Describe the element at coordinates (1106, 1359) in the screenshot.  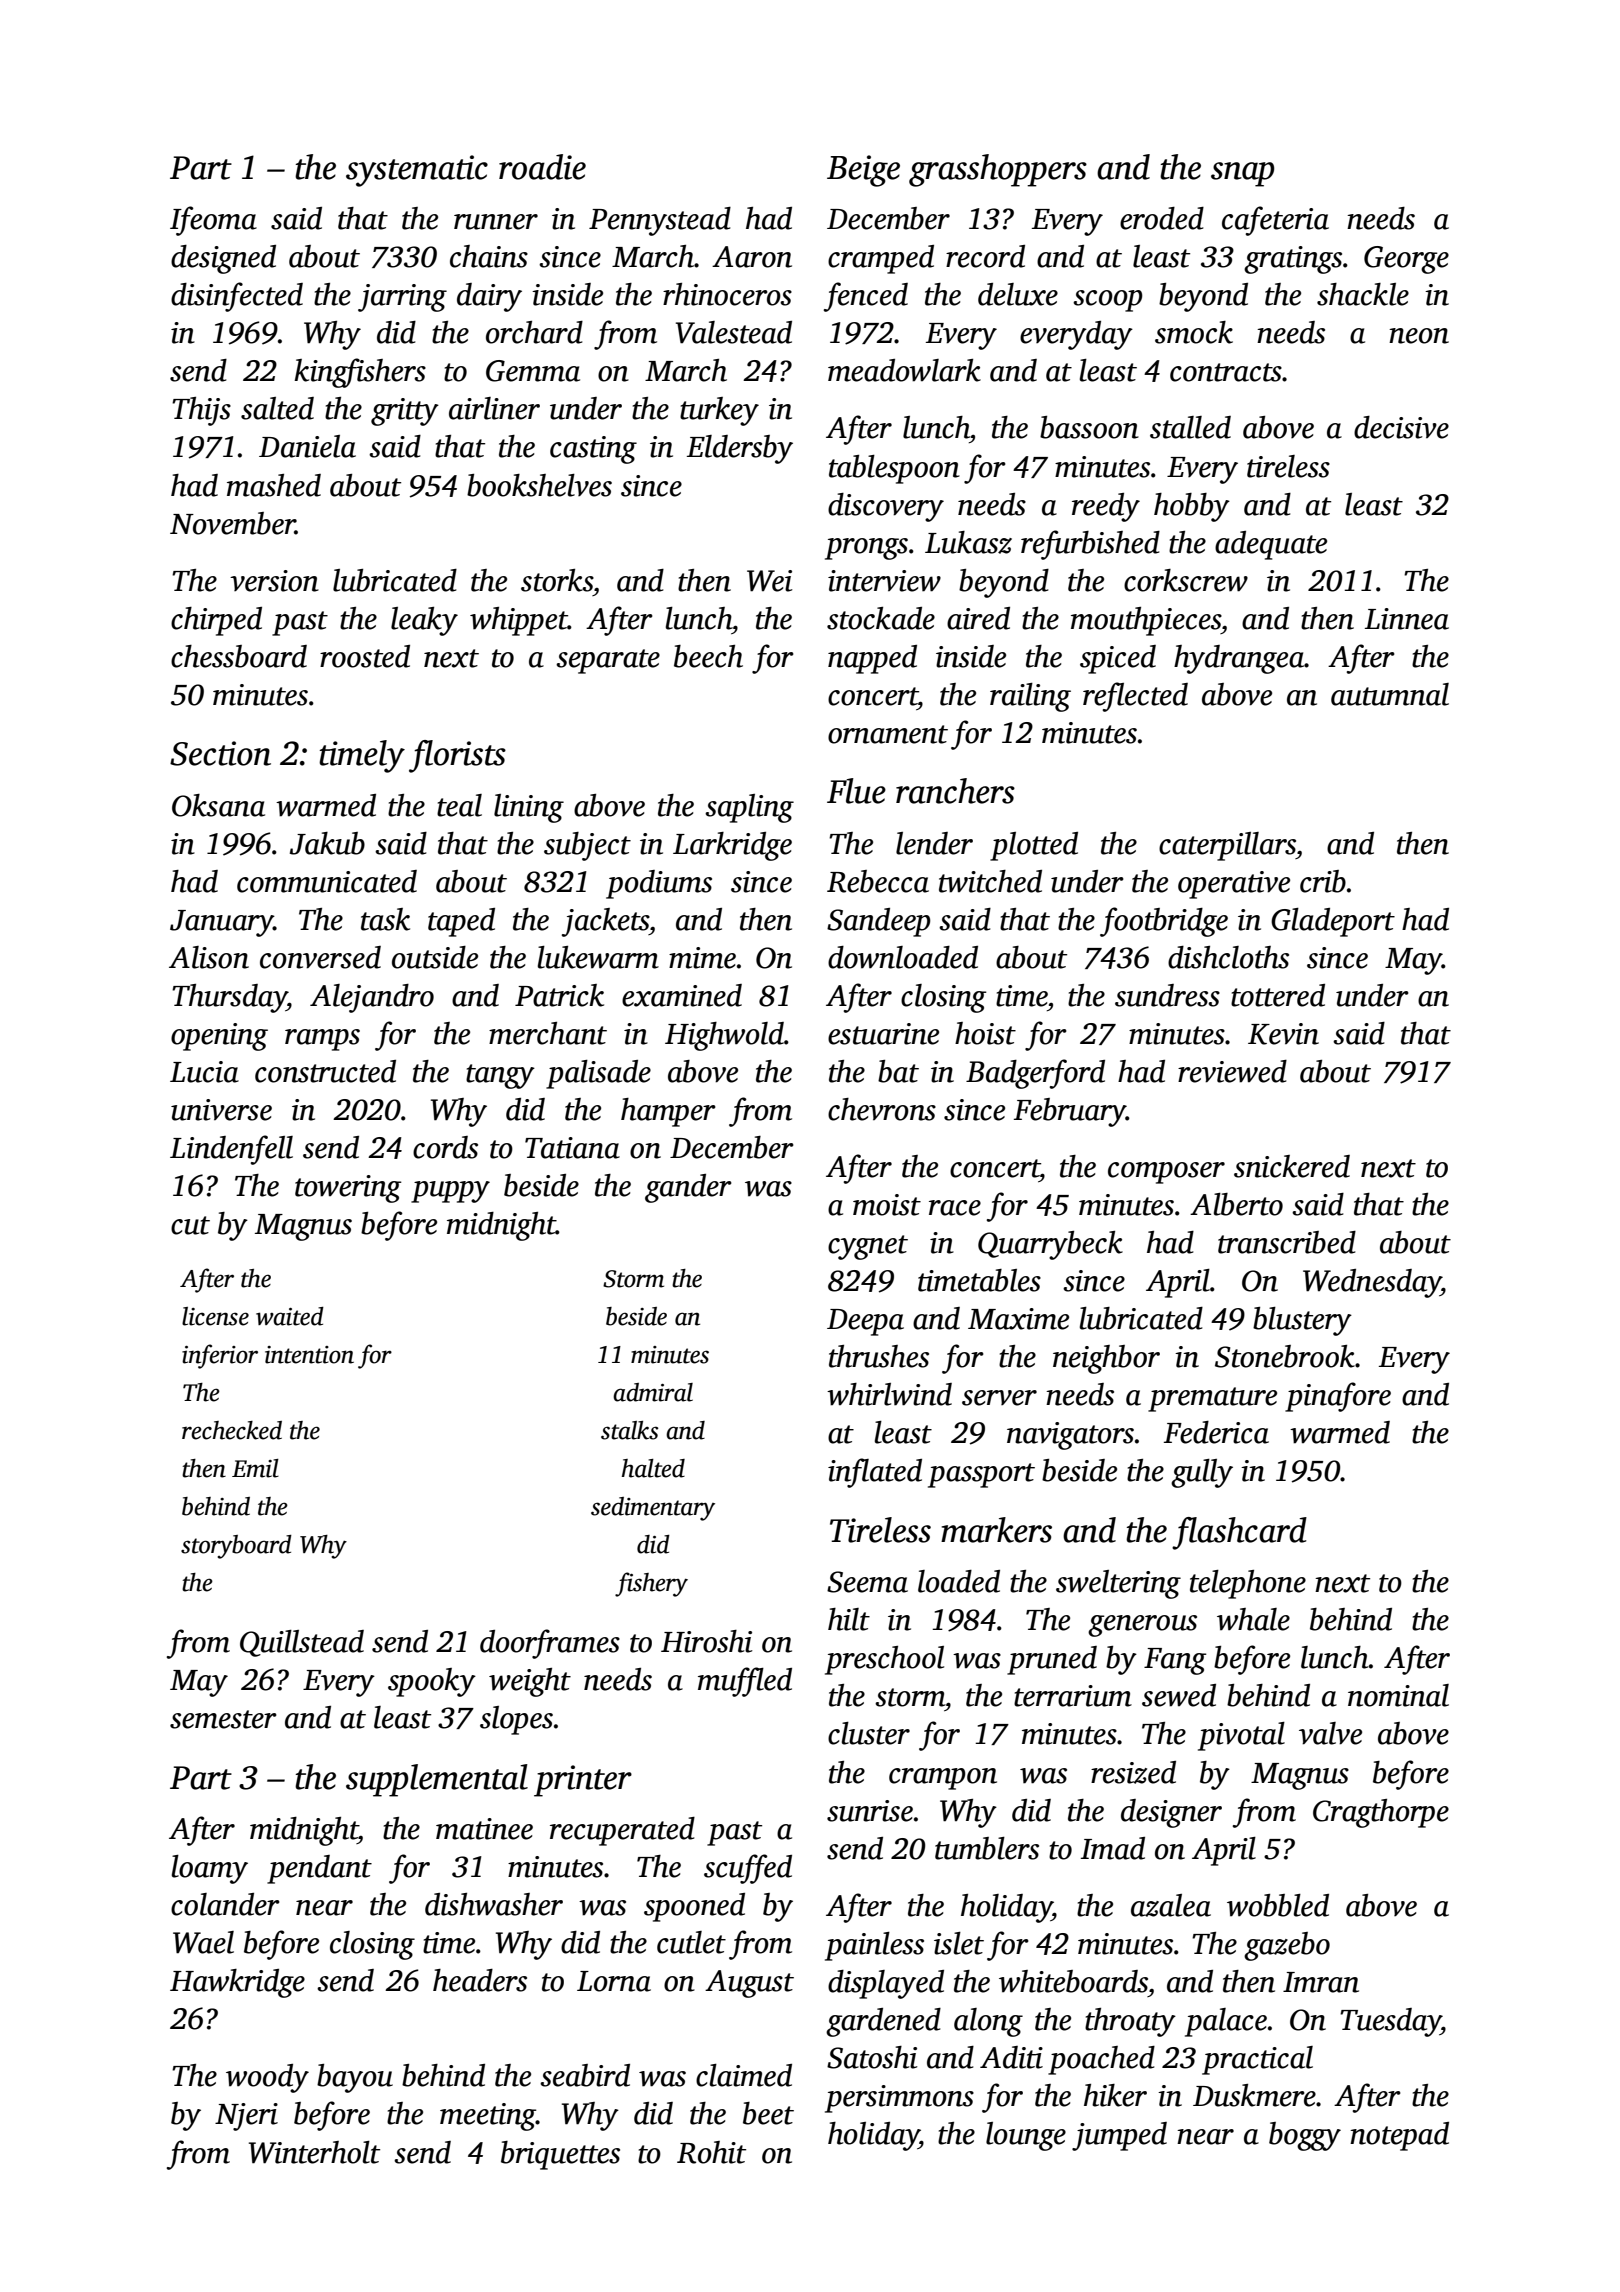
I see `neighbor` at that location.
